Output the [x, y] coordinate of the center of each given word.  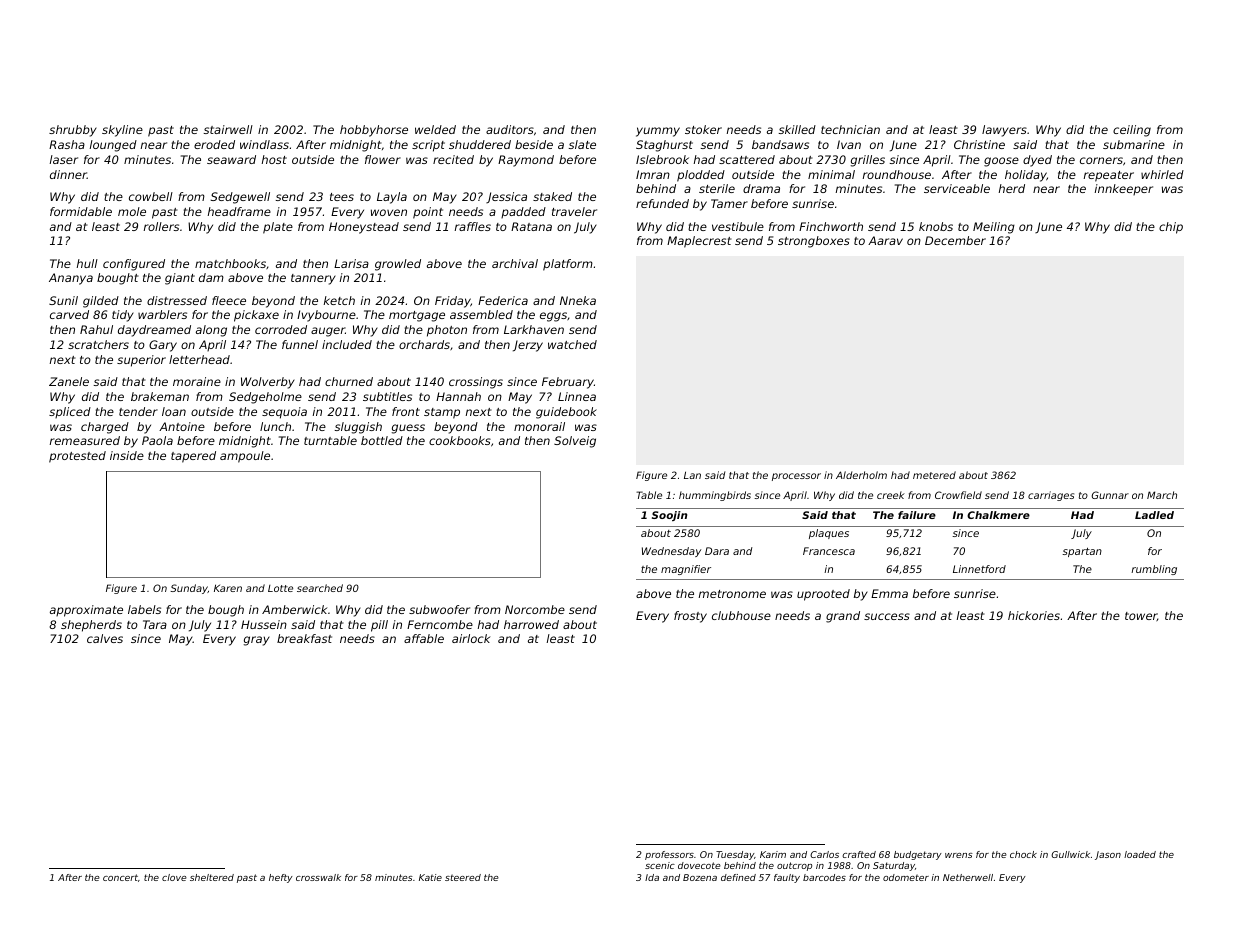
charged [105, 428]
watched [572, 344]
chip [1171, 228]
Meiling [994, 228]
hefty [281, 878]
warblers [162, 314]
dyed [1037, 161]
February [568, 383]
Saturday [894, 866]
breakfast [304, 638]
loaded [1140, 854]
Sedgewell [240, 198]
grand [843, 617]
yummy [658, 132]
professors [669, 855]
